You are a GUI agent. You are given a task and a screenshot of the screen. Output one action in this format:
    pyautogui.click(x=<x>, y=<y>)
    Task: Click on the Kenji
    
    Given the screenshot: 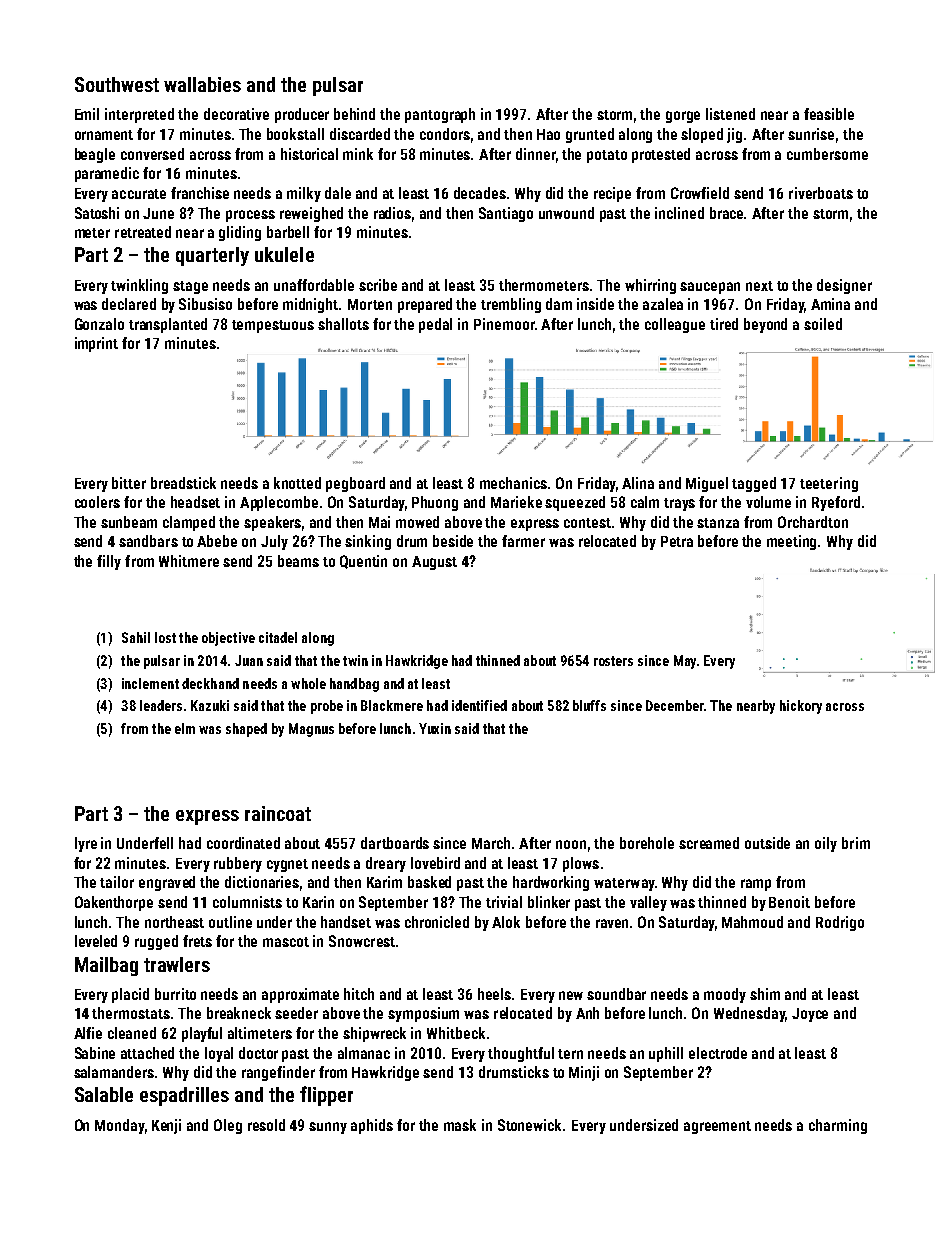 What is the action you would take?
    pyautogui.click(x=166, y=1126)
